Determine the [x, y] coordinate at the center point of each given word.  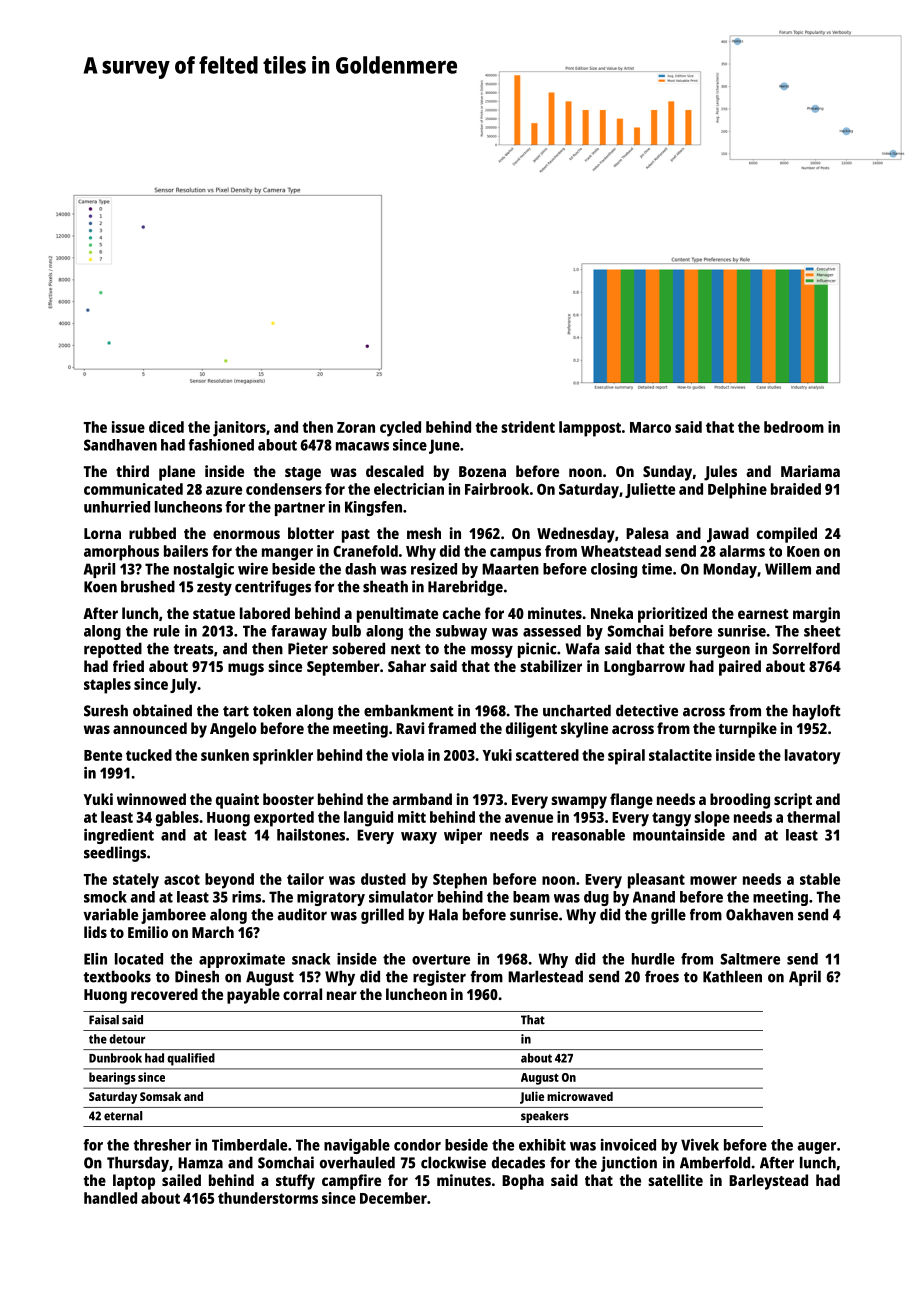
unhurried [117, 507]
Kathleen [732, 976]
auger [816, 1148]
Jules [720, 473]
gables [177, 819]
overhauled [357, 1162]
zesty [214, 589]
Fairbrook [497, 489]
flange [631, 801]
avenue [529, 818]
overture [441, 959]
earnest [763, 614]
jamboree [173, 916]
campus [515, 554]
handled [110, 1198]
